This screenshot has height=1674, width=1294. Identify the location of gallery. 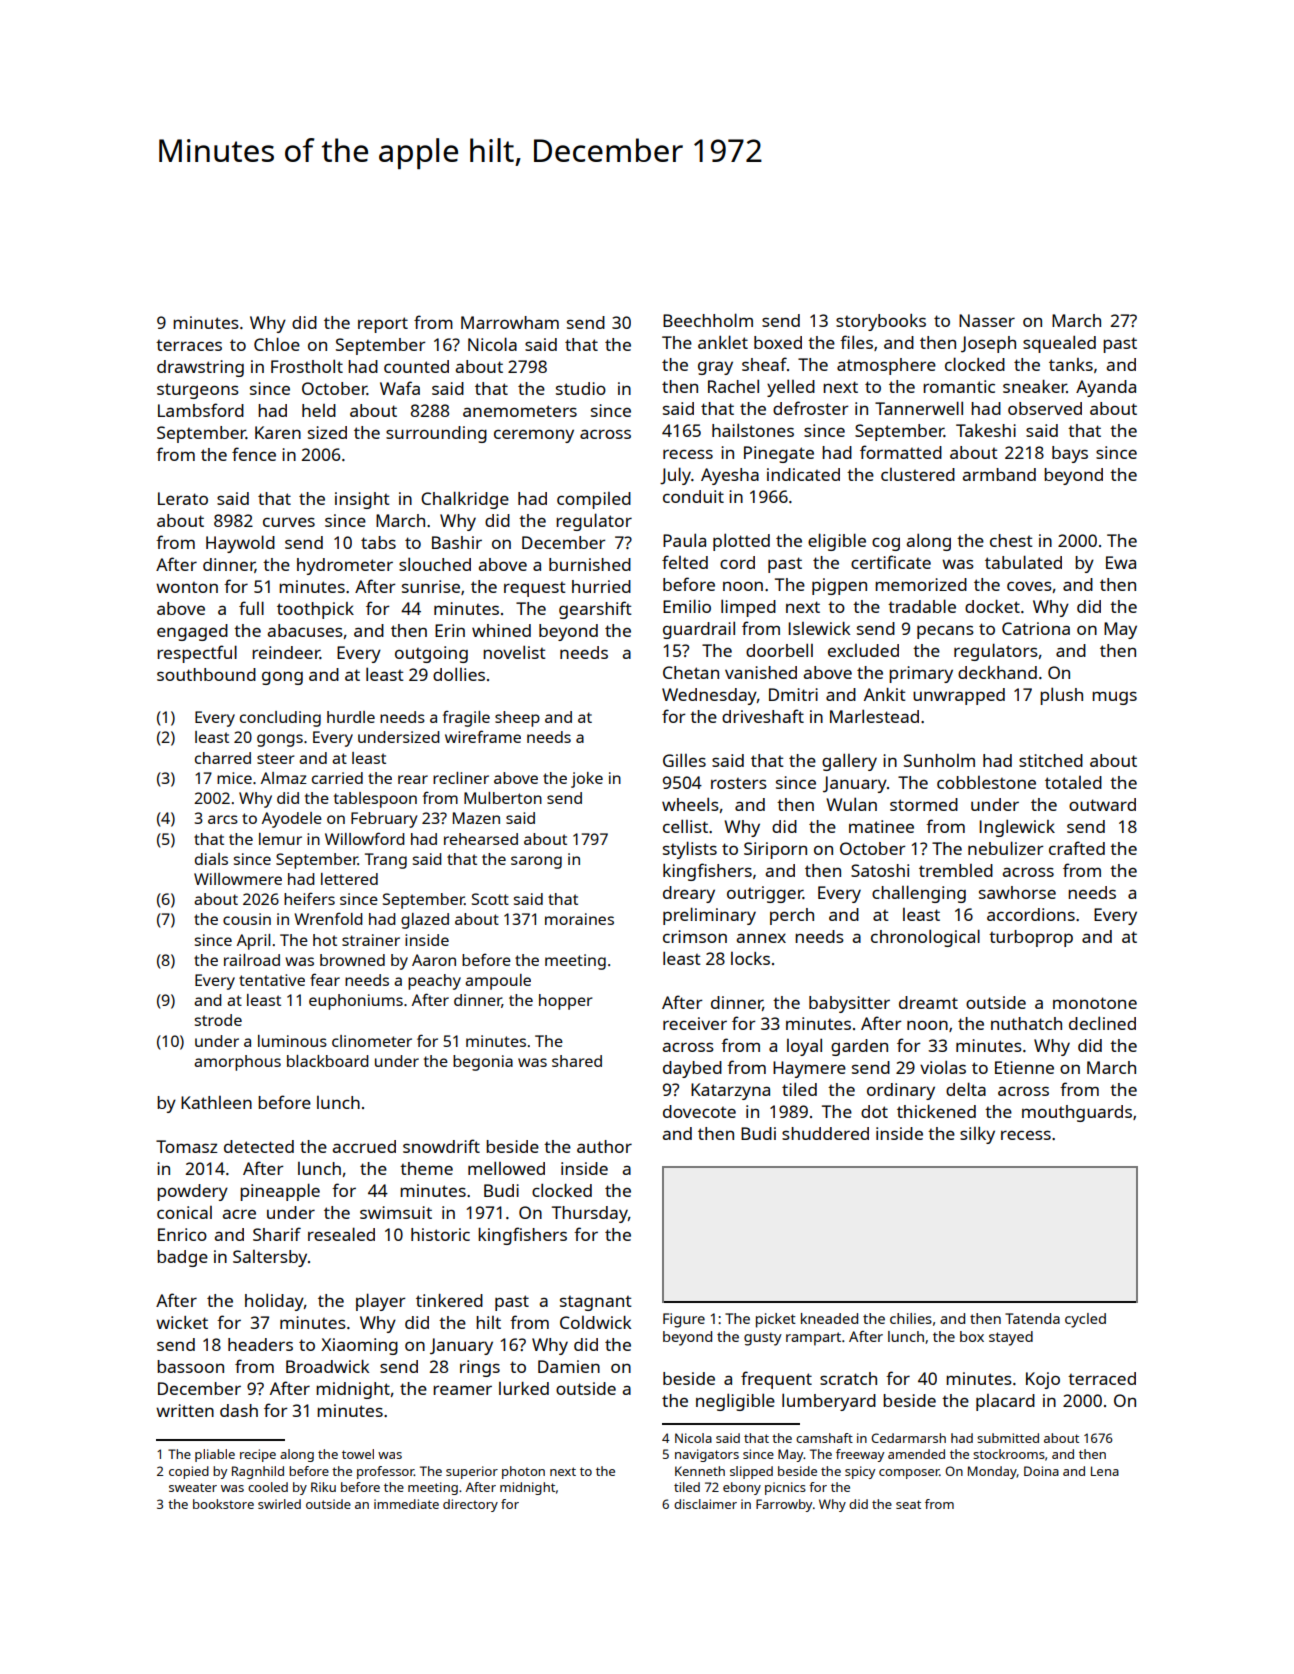
(849, 762).
